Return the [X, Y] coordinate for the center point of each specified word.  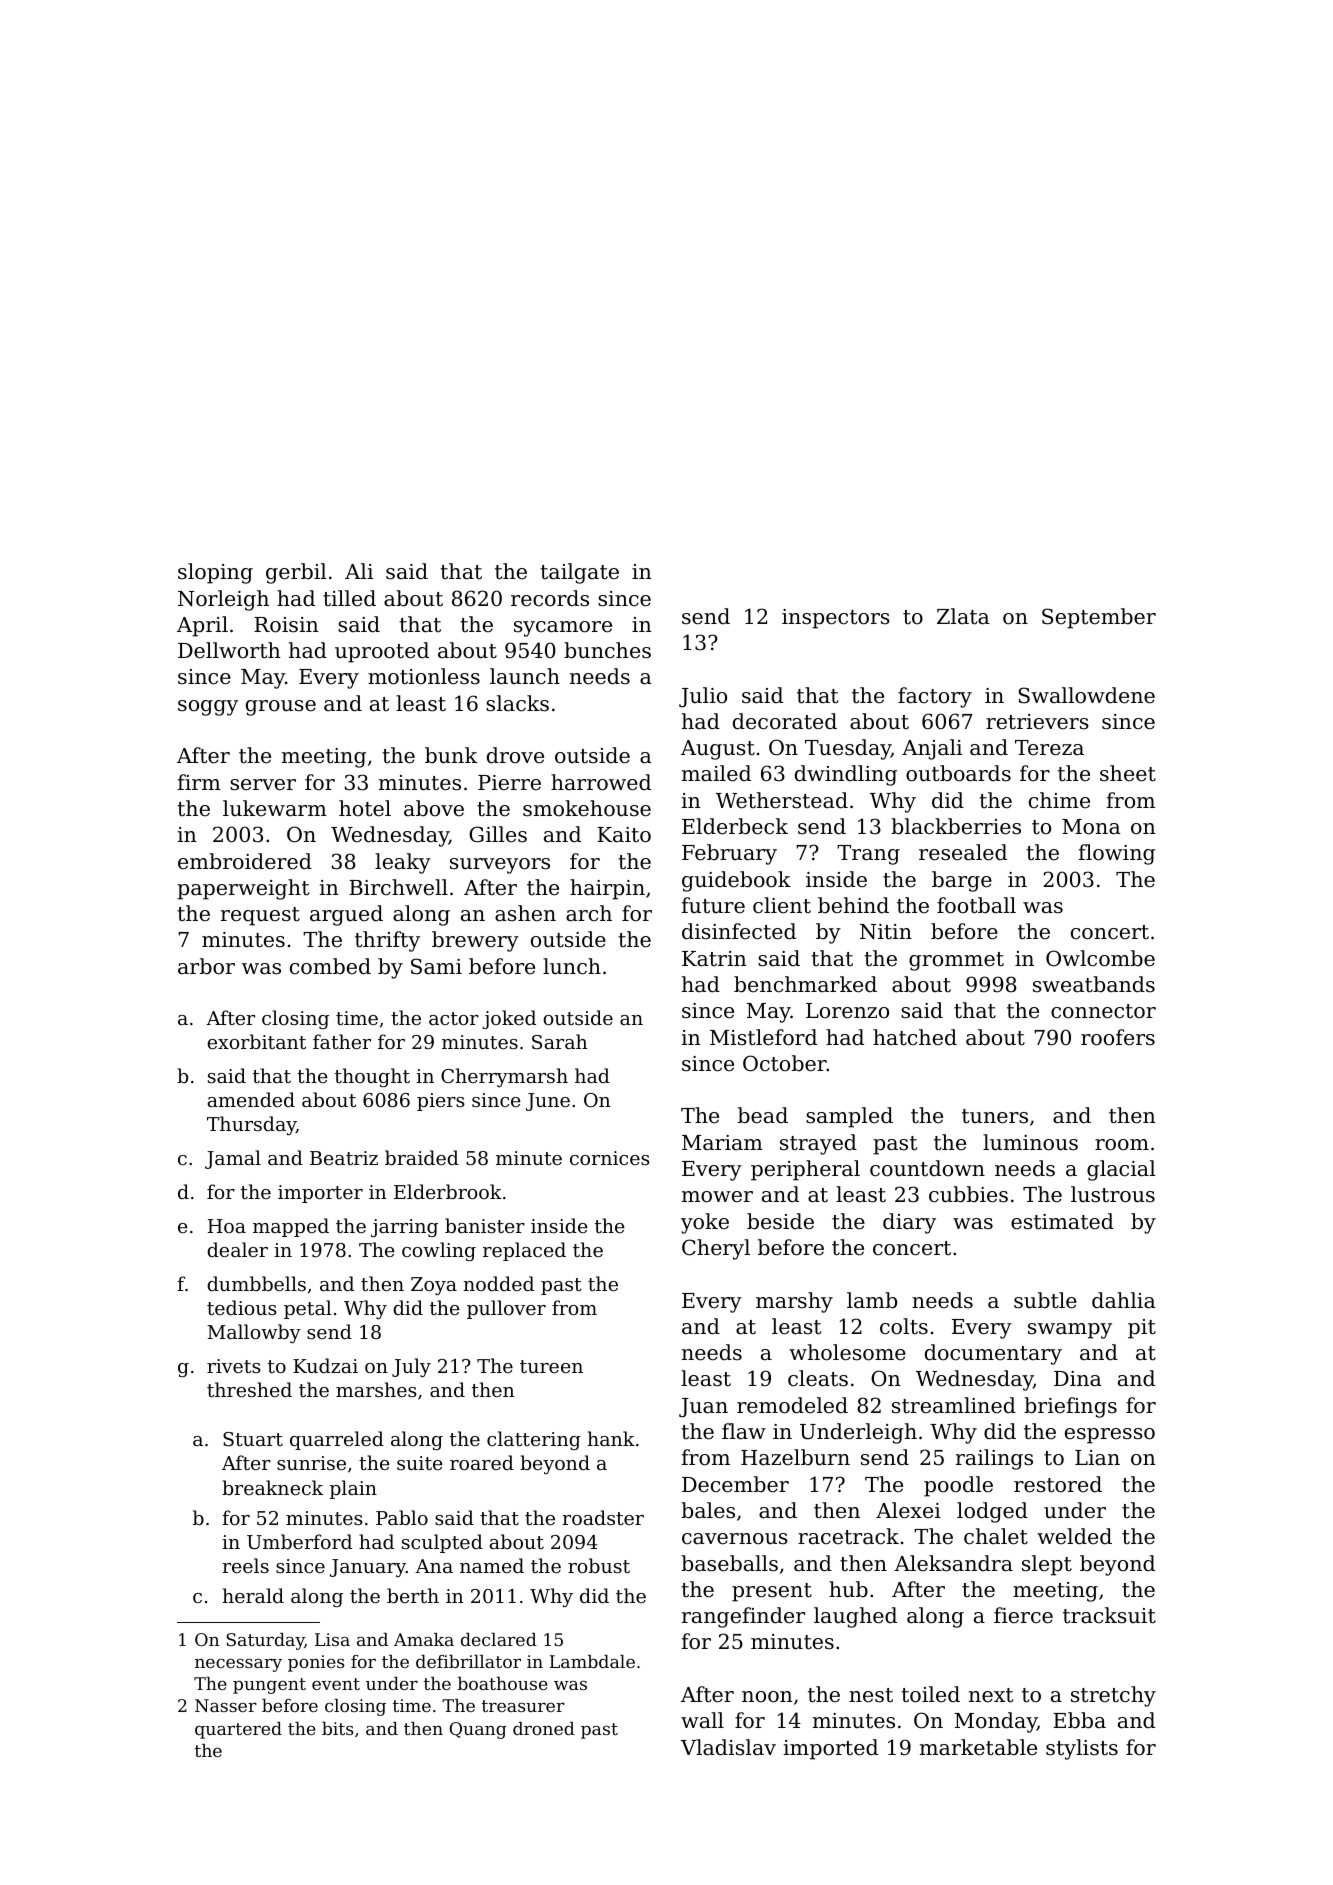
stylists [1082, 1749]
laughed [855, 1617]
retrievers [1037, 722]
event [336, 1684]
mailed [716, 773]
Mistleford [763, 1037]
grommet [956, 961]
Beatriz [344, 1158]
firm [199, 782]
